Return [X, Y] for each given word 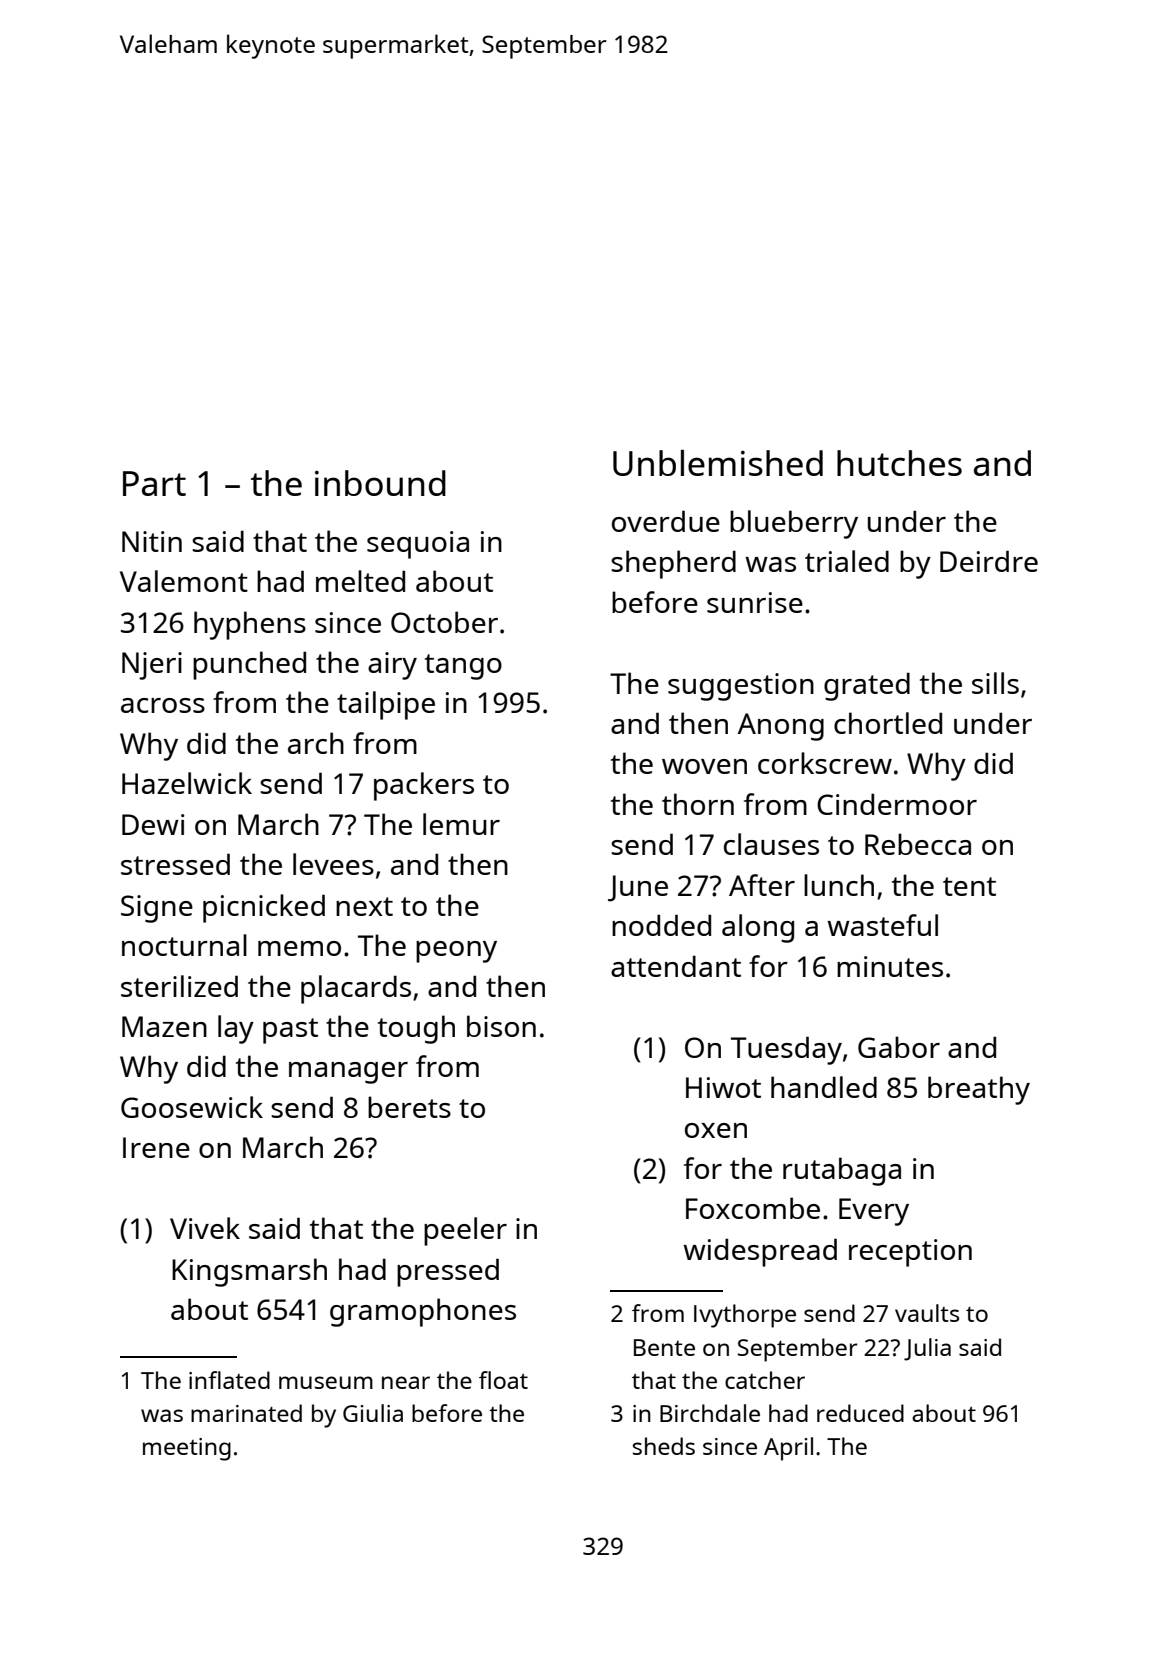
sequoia [418, 545]
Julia [927, 1349]
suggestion [741, 687]
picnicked [264, 908]
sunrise [755, 602]
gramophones [423, 1312]
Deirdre [989, 561]
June [638, 888]
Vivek [205, 1228]
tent [969, 886]
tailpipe [386, 705]
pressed [448, 1272]
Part [154, 483]
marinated [246, 1413]
